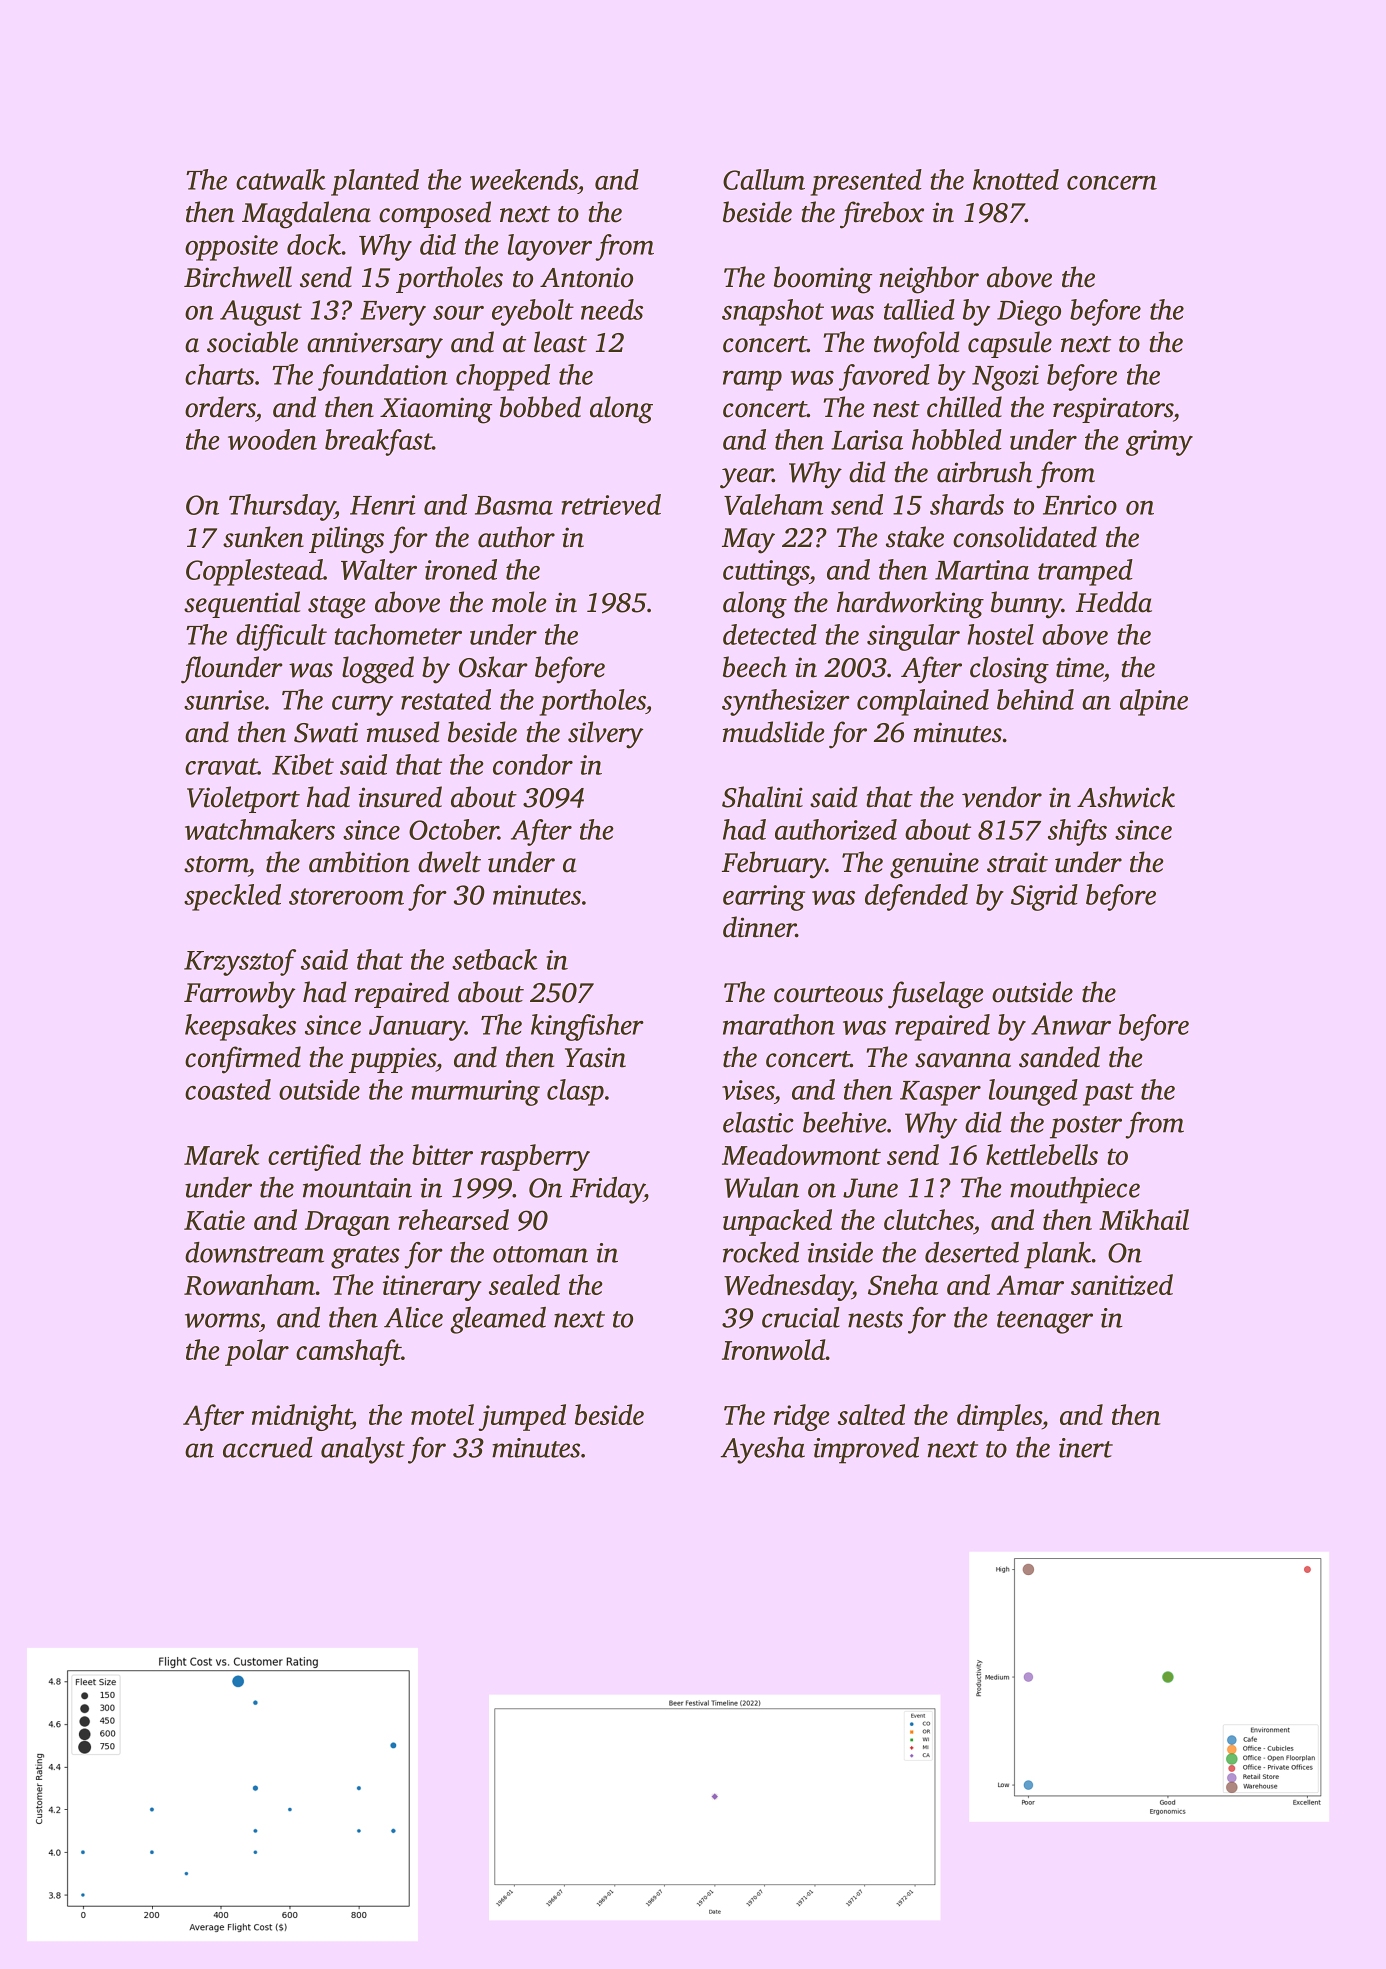  I want to click on stage, so click(337, 607).
